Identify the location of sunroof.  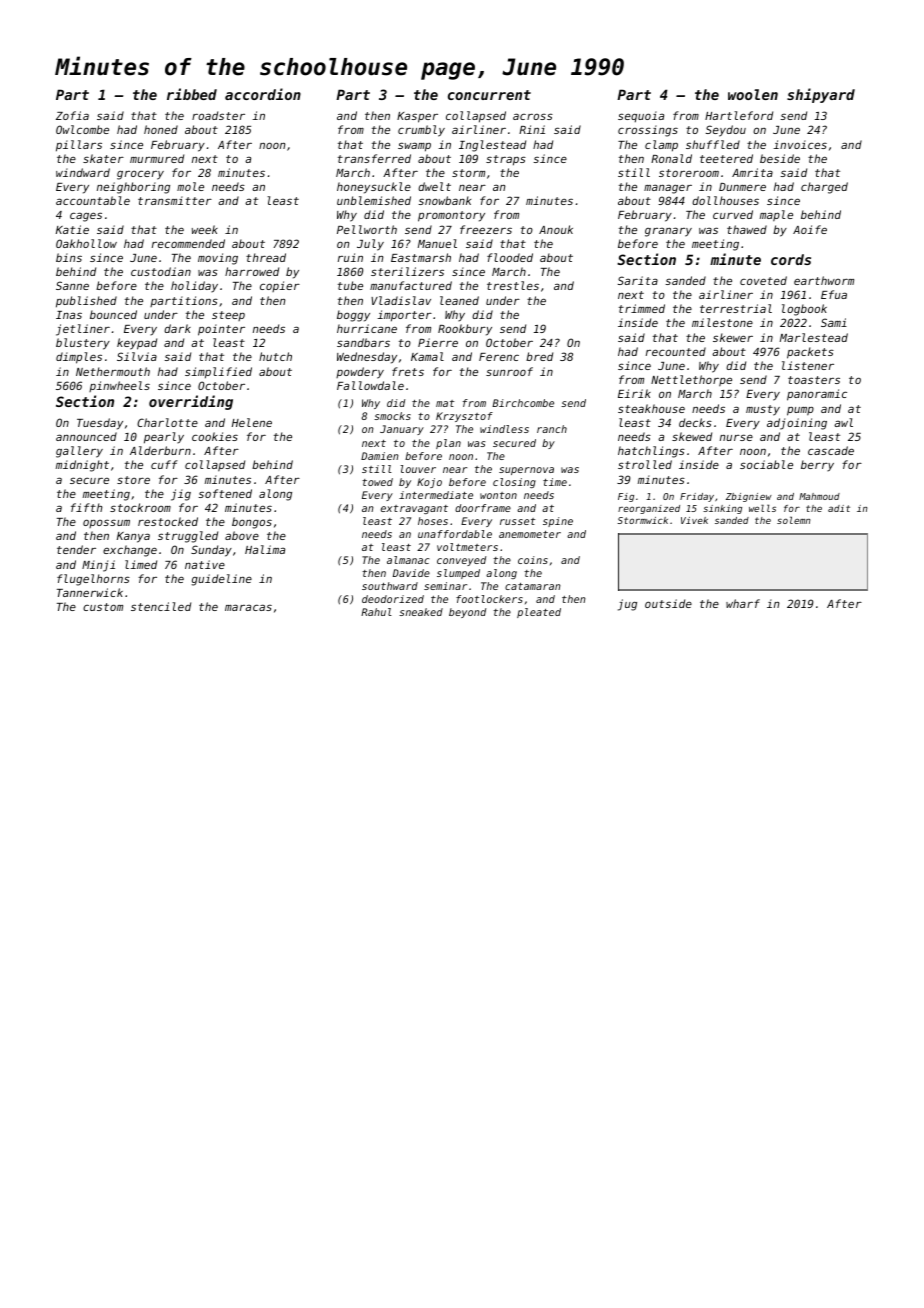
(509, 371).
